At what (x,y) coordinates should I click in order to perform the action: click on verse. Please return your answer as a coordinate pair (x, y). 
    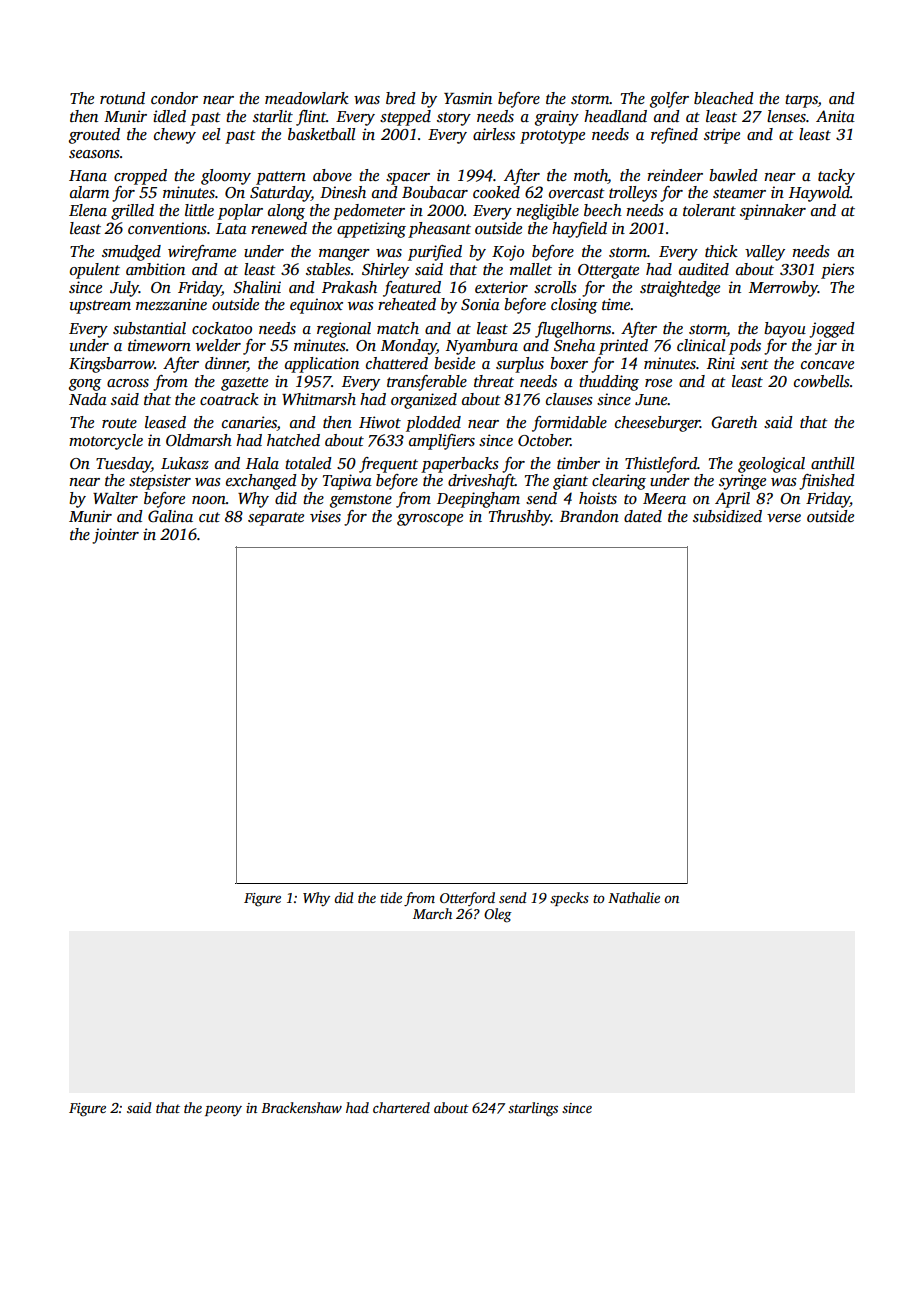
    Looking at the image, I should click on (784, 518).
